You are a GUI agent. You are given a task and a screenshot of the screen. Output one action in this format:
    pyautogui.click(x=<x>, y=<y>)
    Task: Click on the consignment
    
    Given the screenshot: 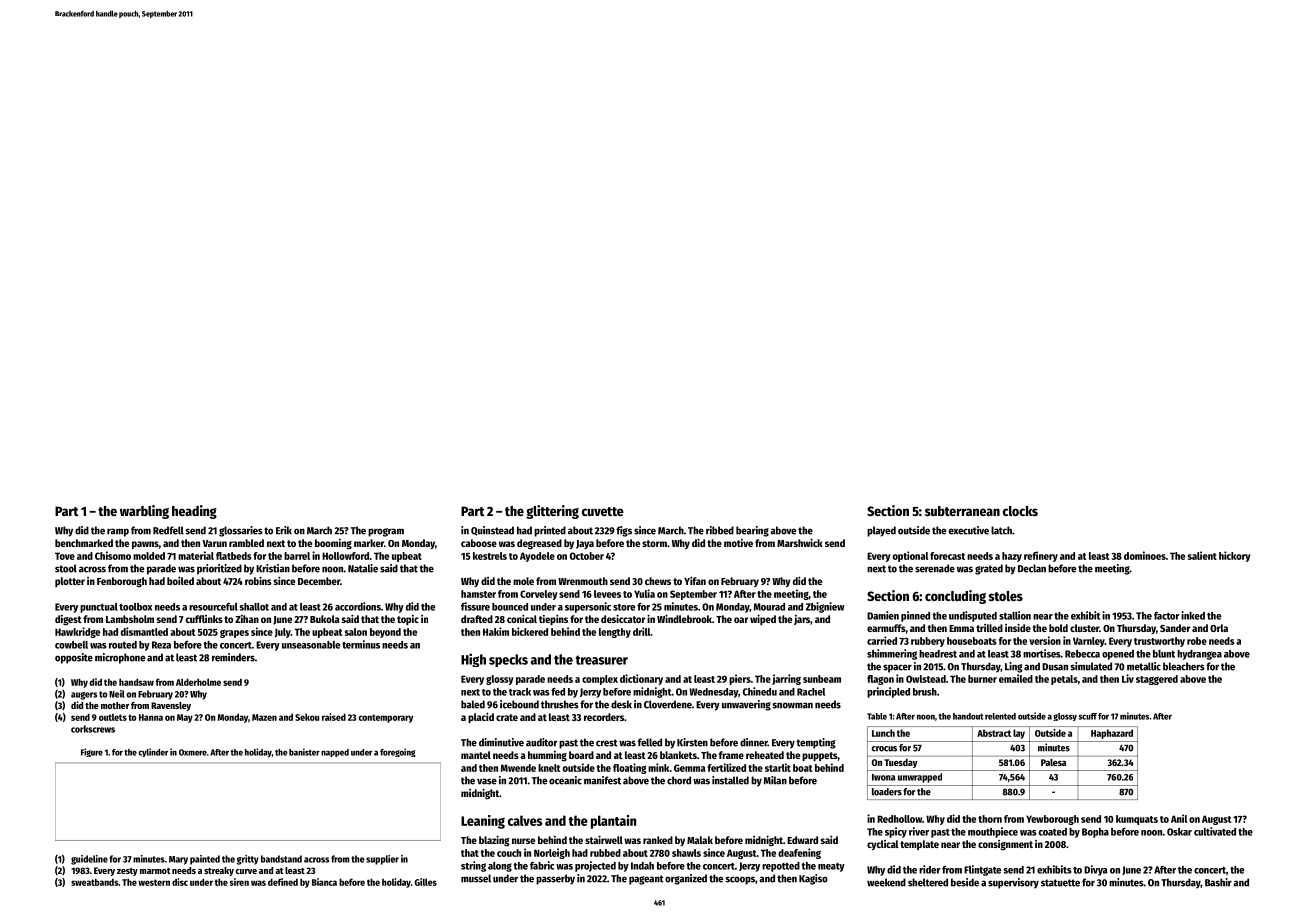 What is the action you would take?
    pyautogui.click(x=1005, y=845)
